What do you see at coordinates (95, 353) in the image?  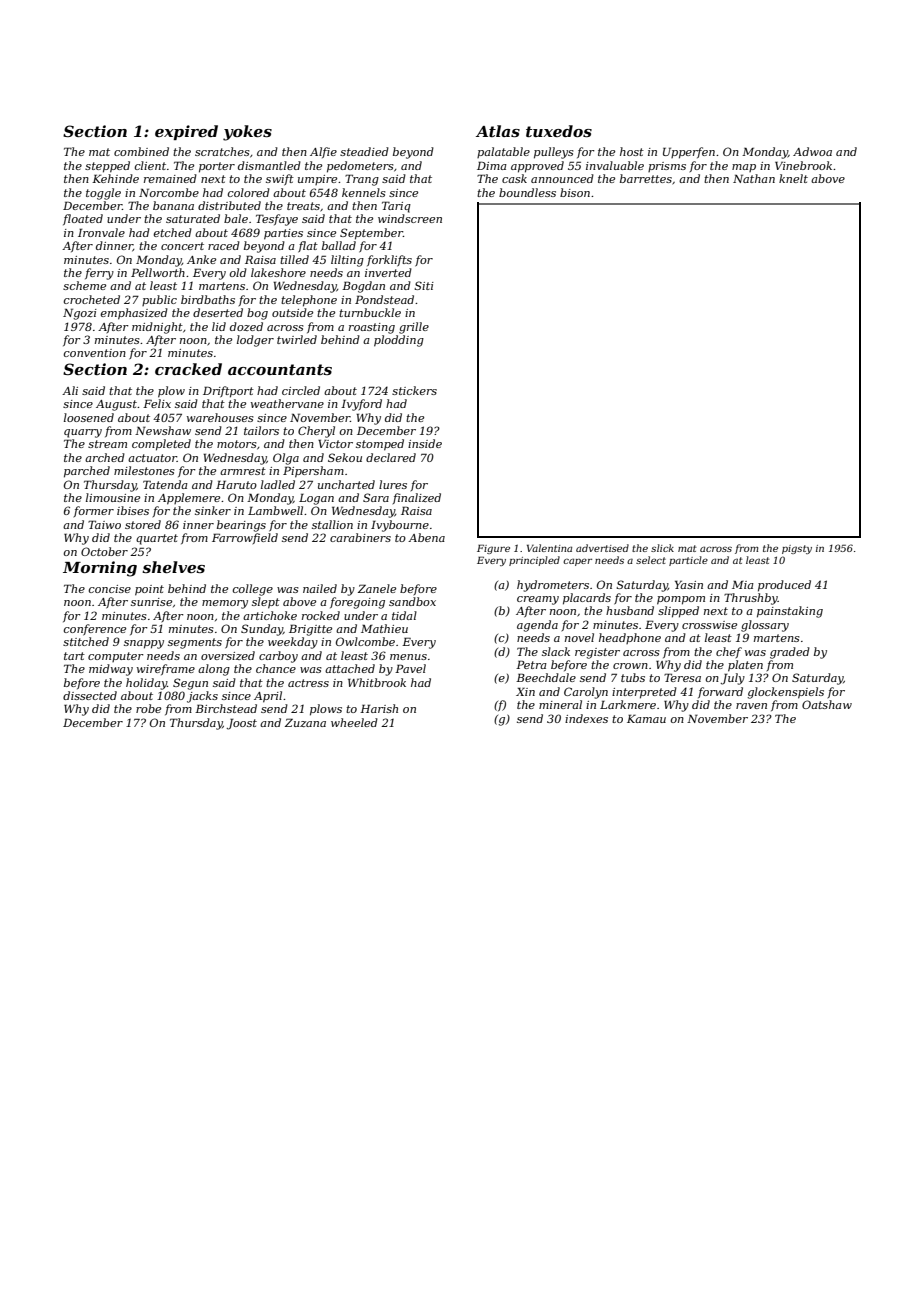 I see `convention` at bounding box center [95, 353].
